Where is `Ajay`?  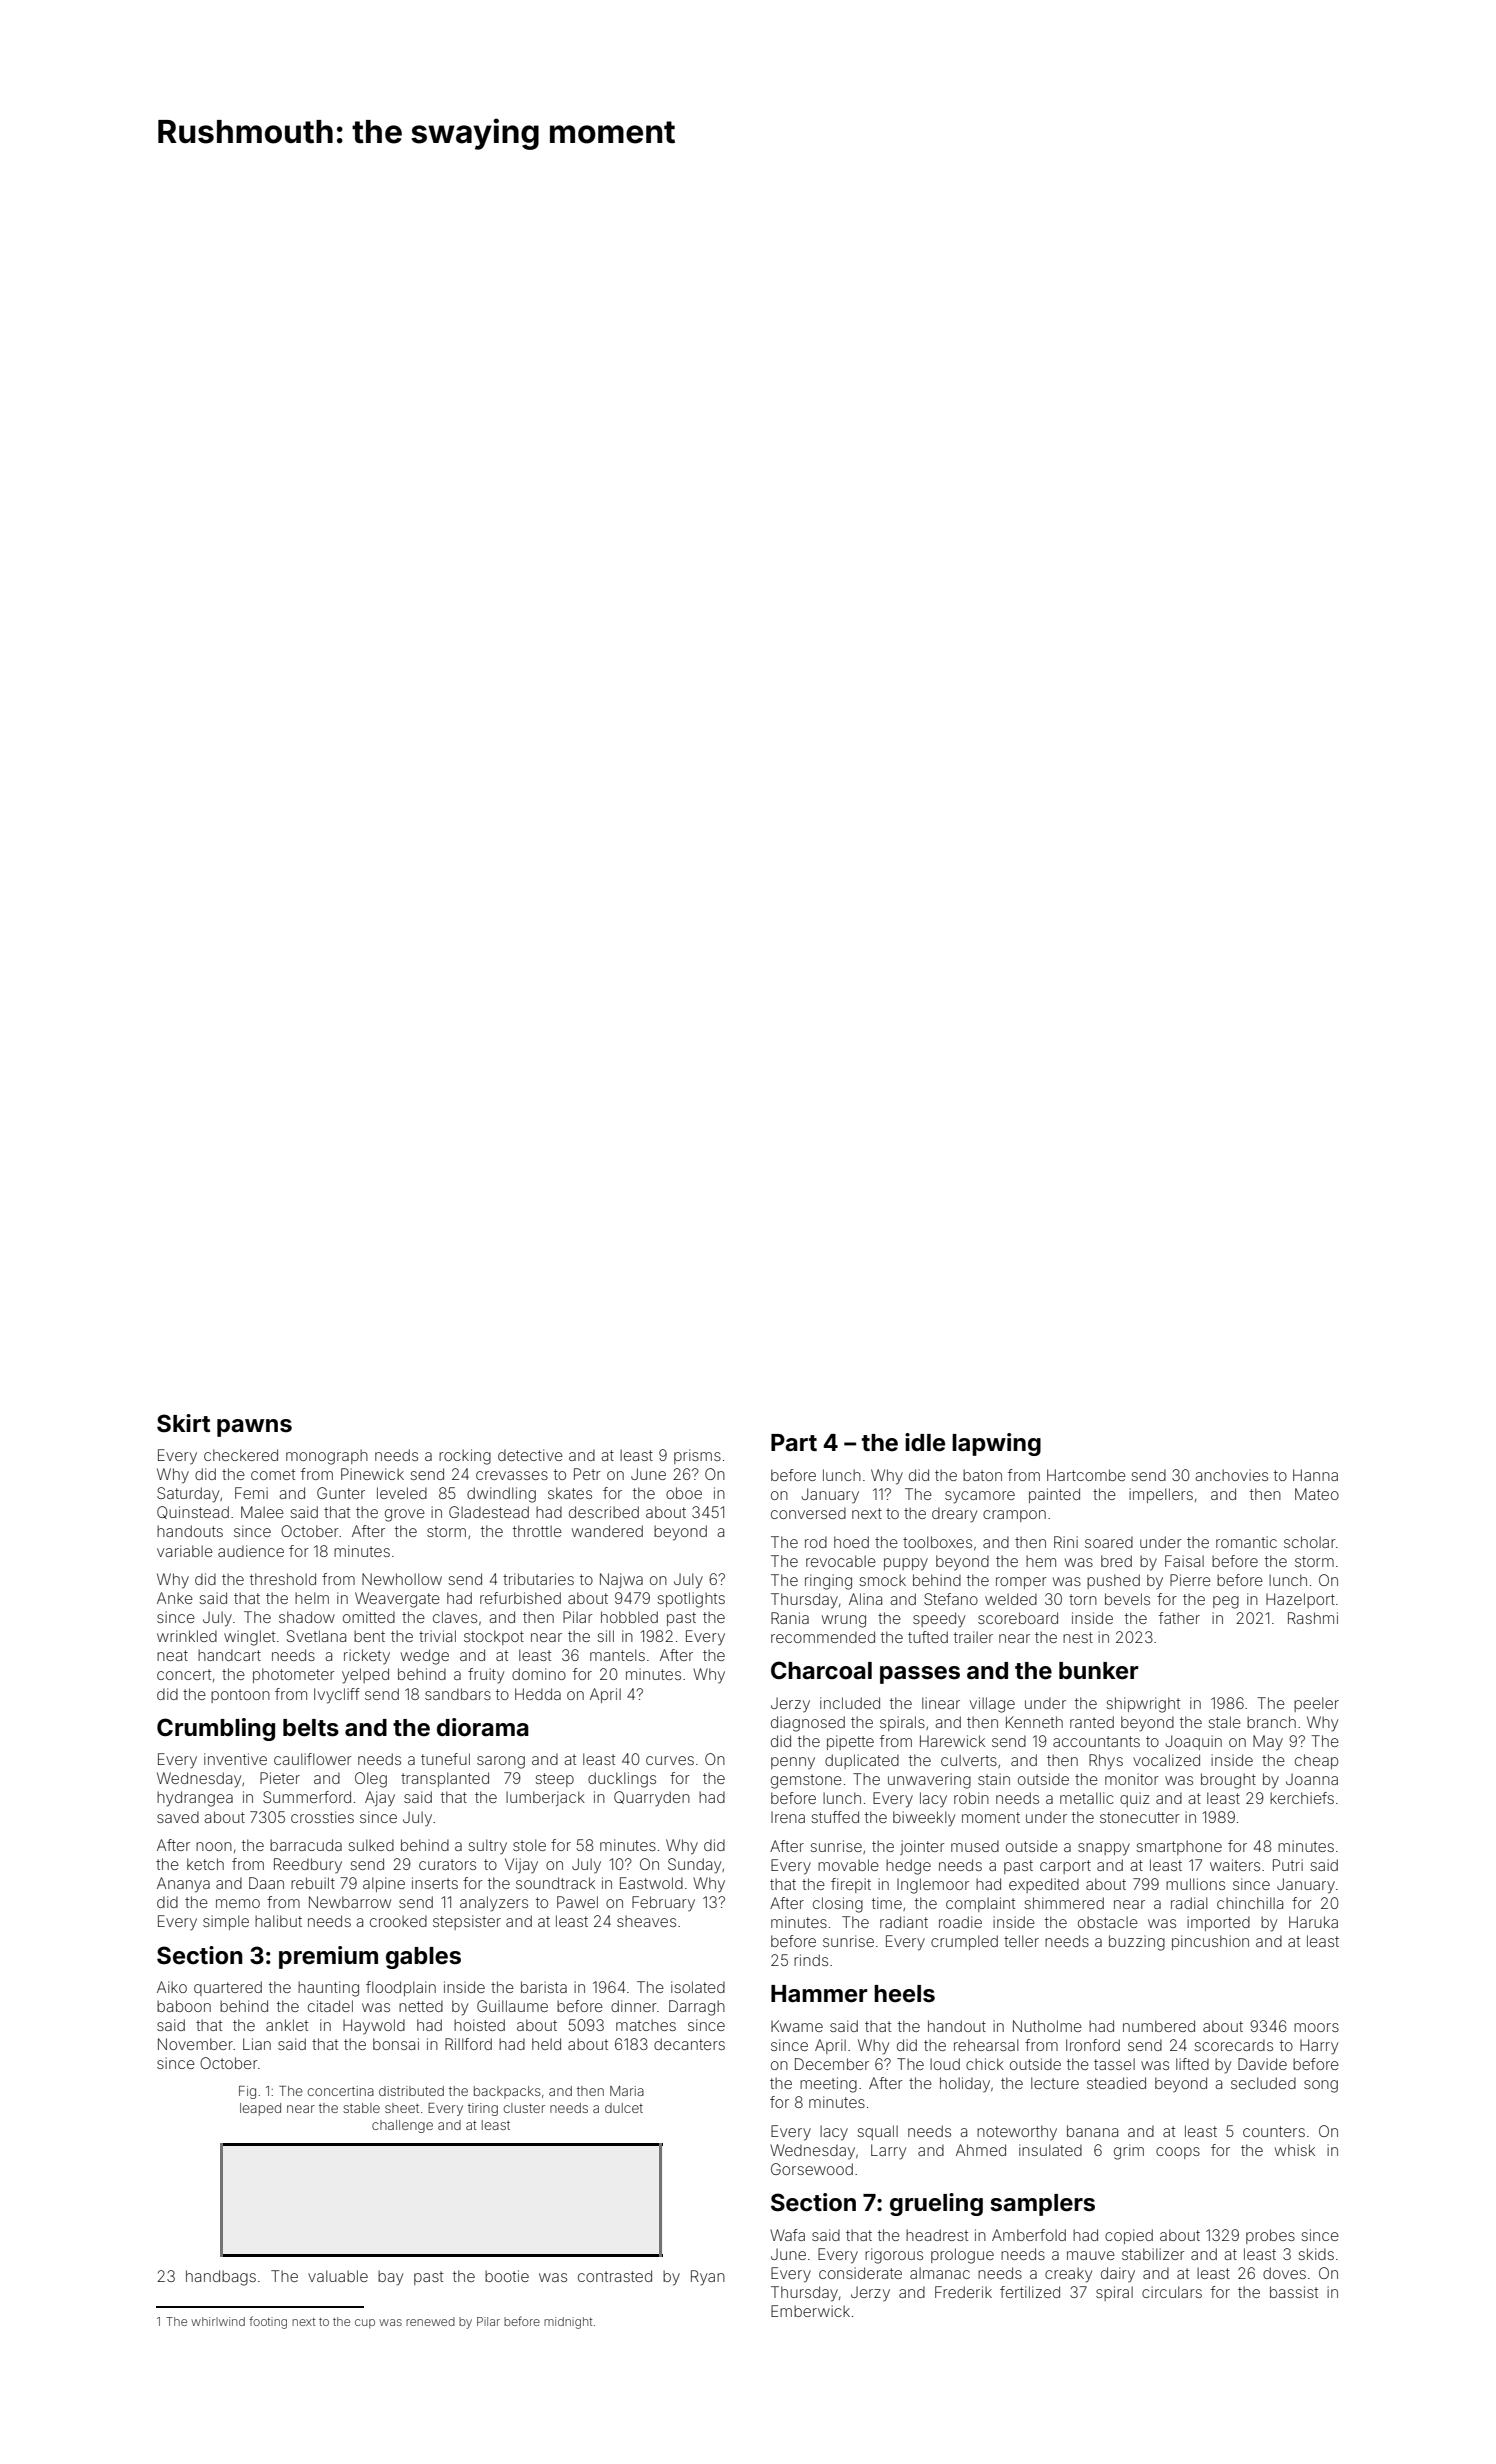
Ajay is located at coordinates (380, 1798).
